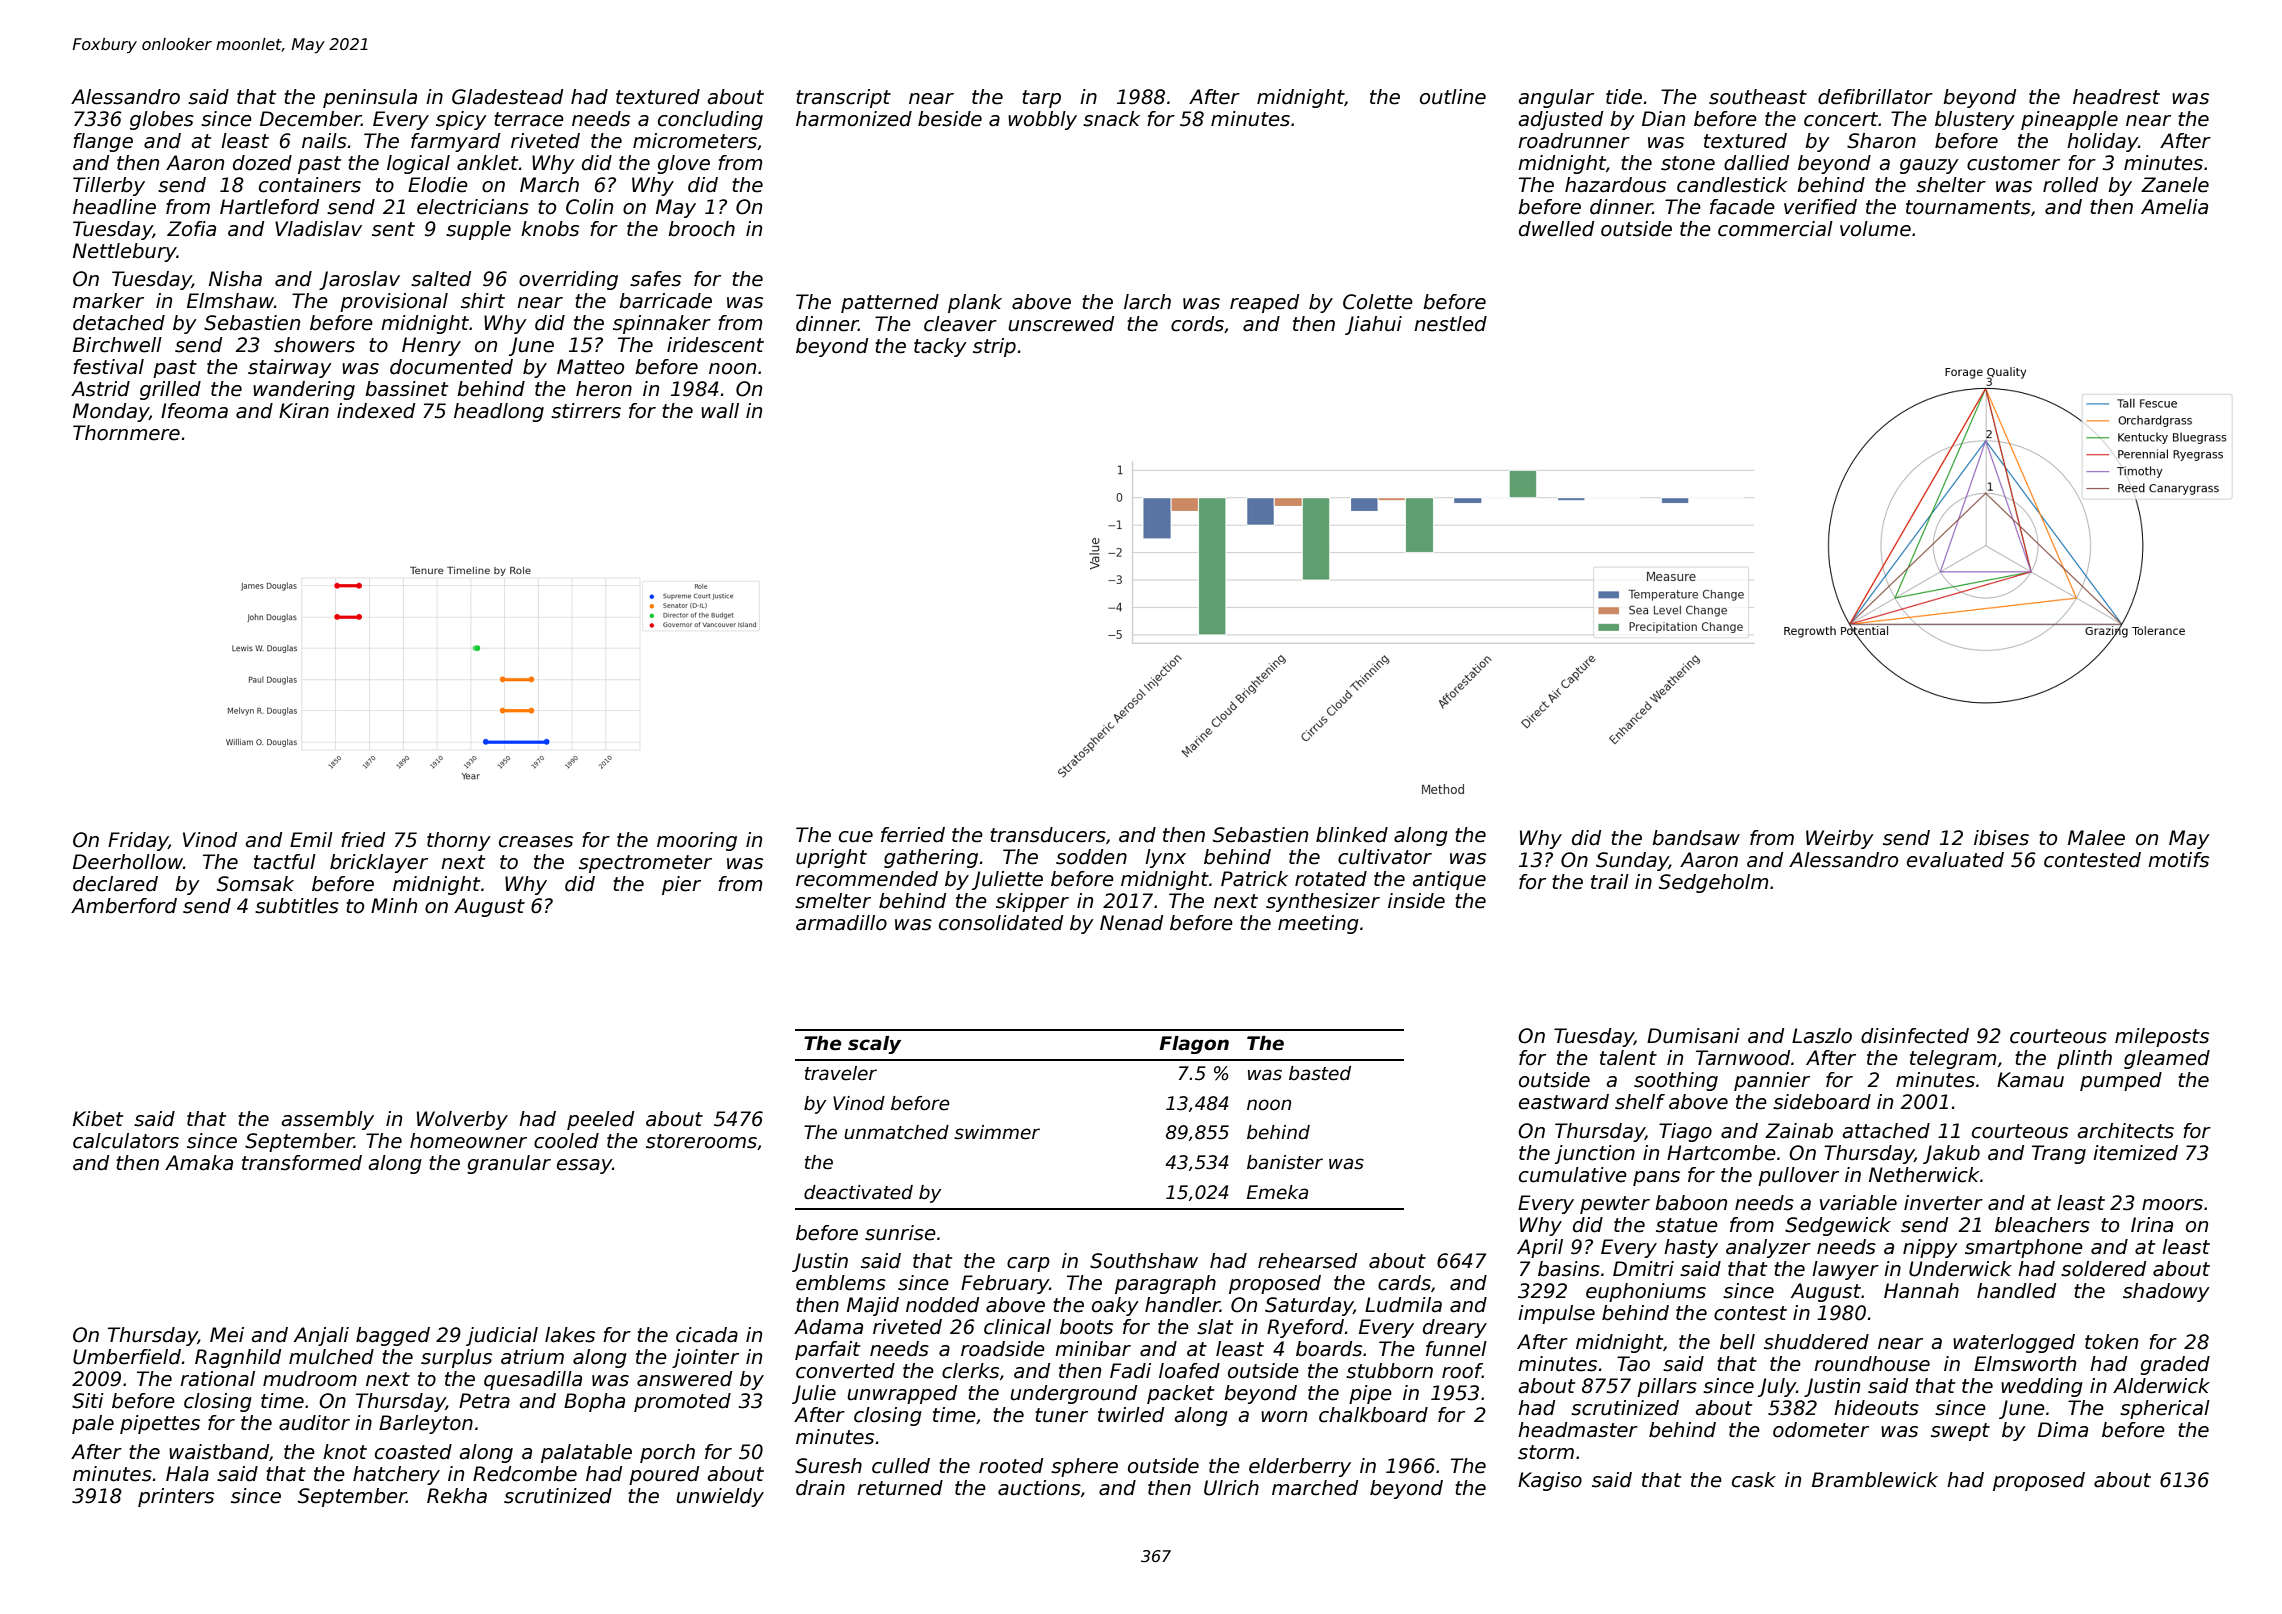 This document has height=1614, width=2282. Describe the element at coordinates (1084, 1467) in the document. I see `sphere` at that location.
